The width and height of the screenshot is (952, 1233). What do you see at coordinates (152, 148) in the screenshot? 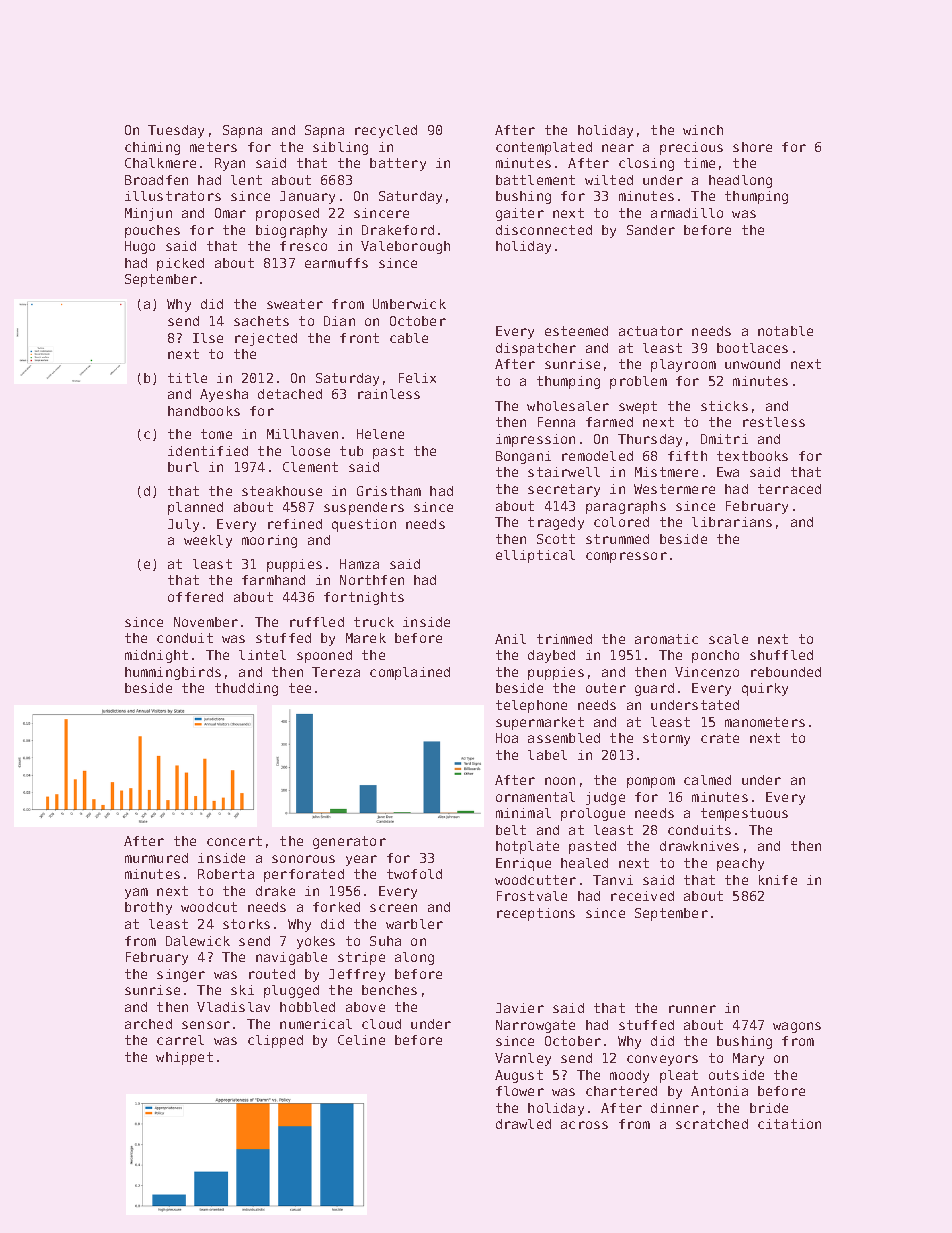
I see `chiming` at bounding box center [152, 148].
